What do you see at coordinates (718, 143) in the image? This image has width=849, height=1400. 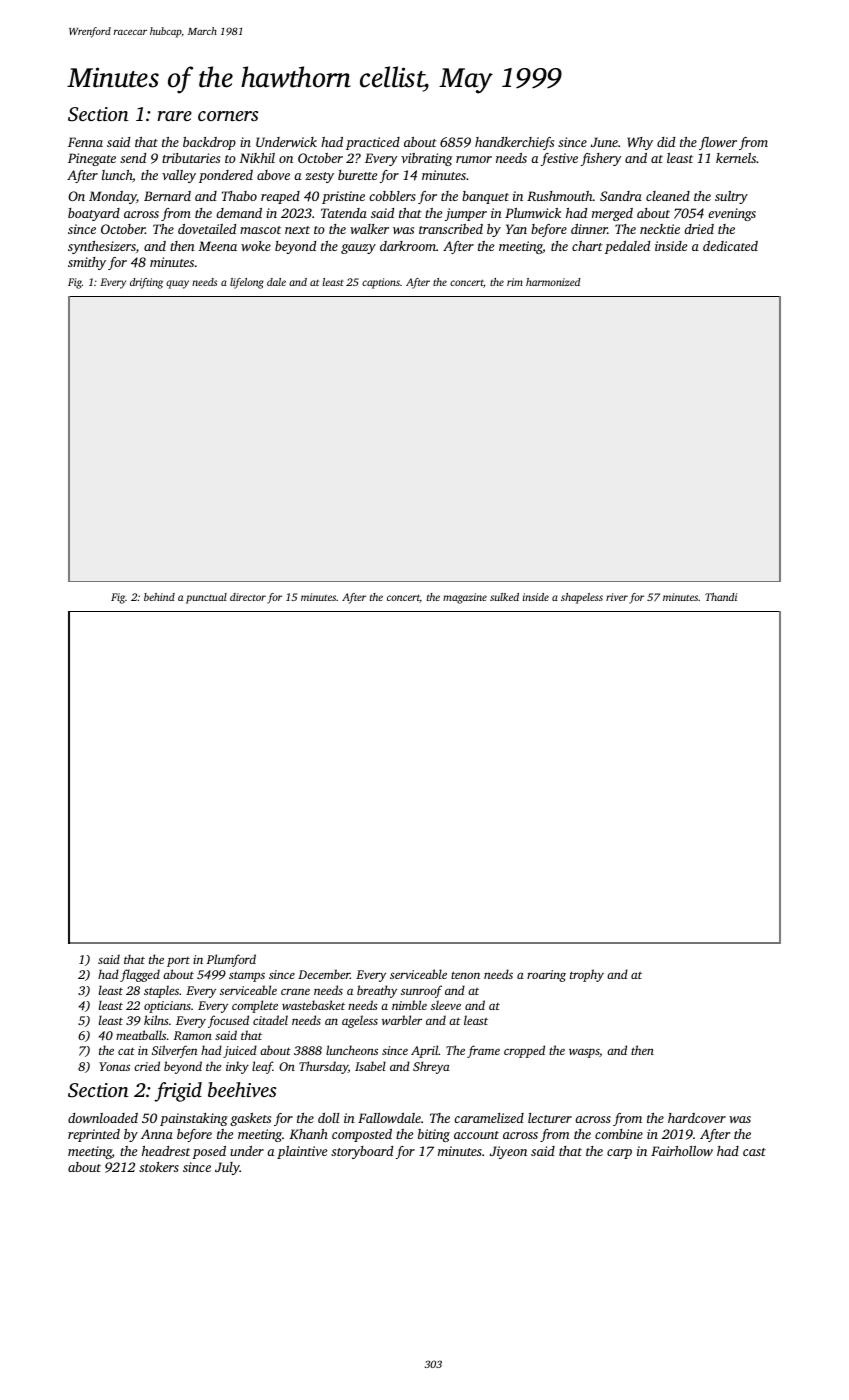 I see `flower` at bounding box center [718, 143].
